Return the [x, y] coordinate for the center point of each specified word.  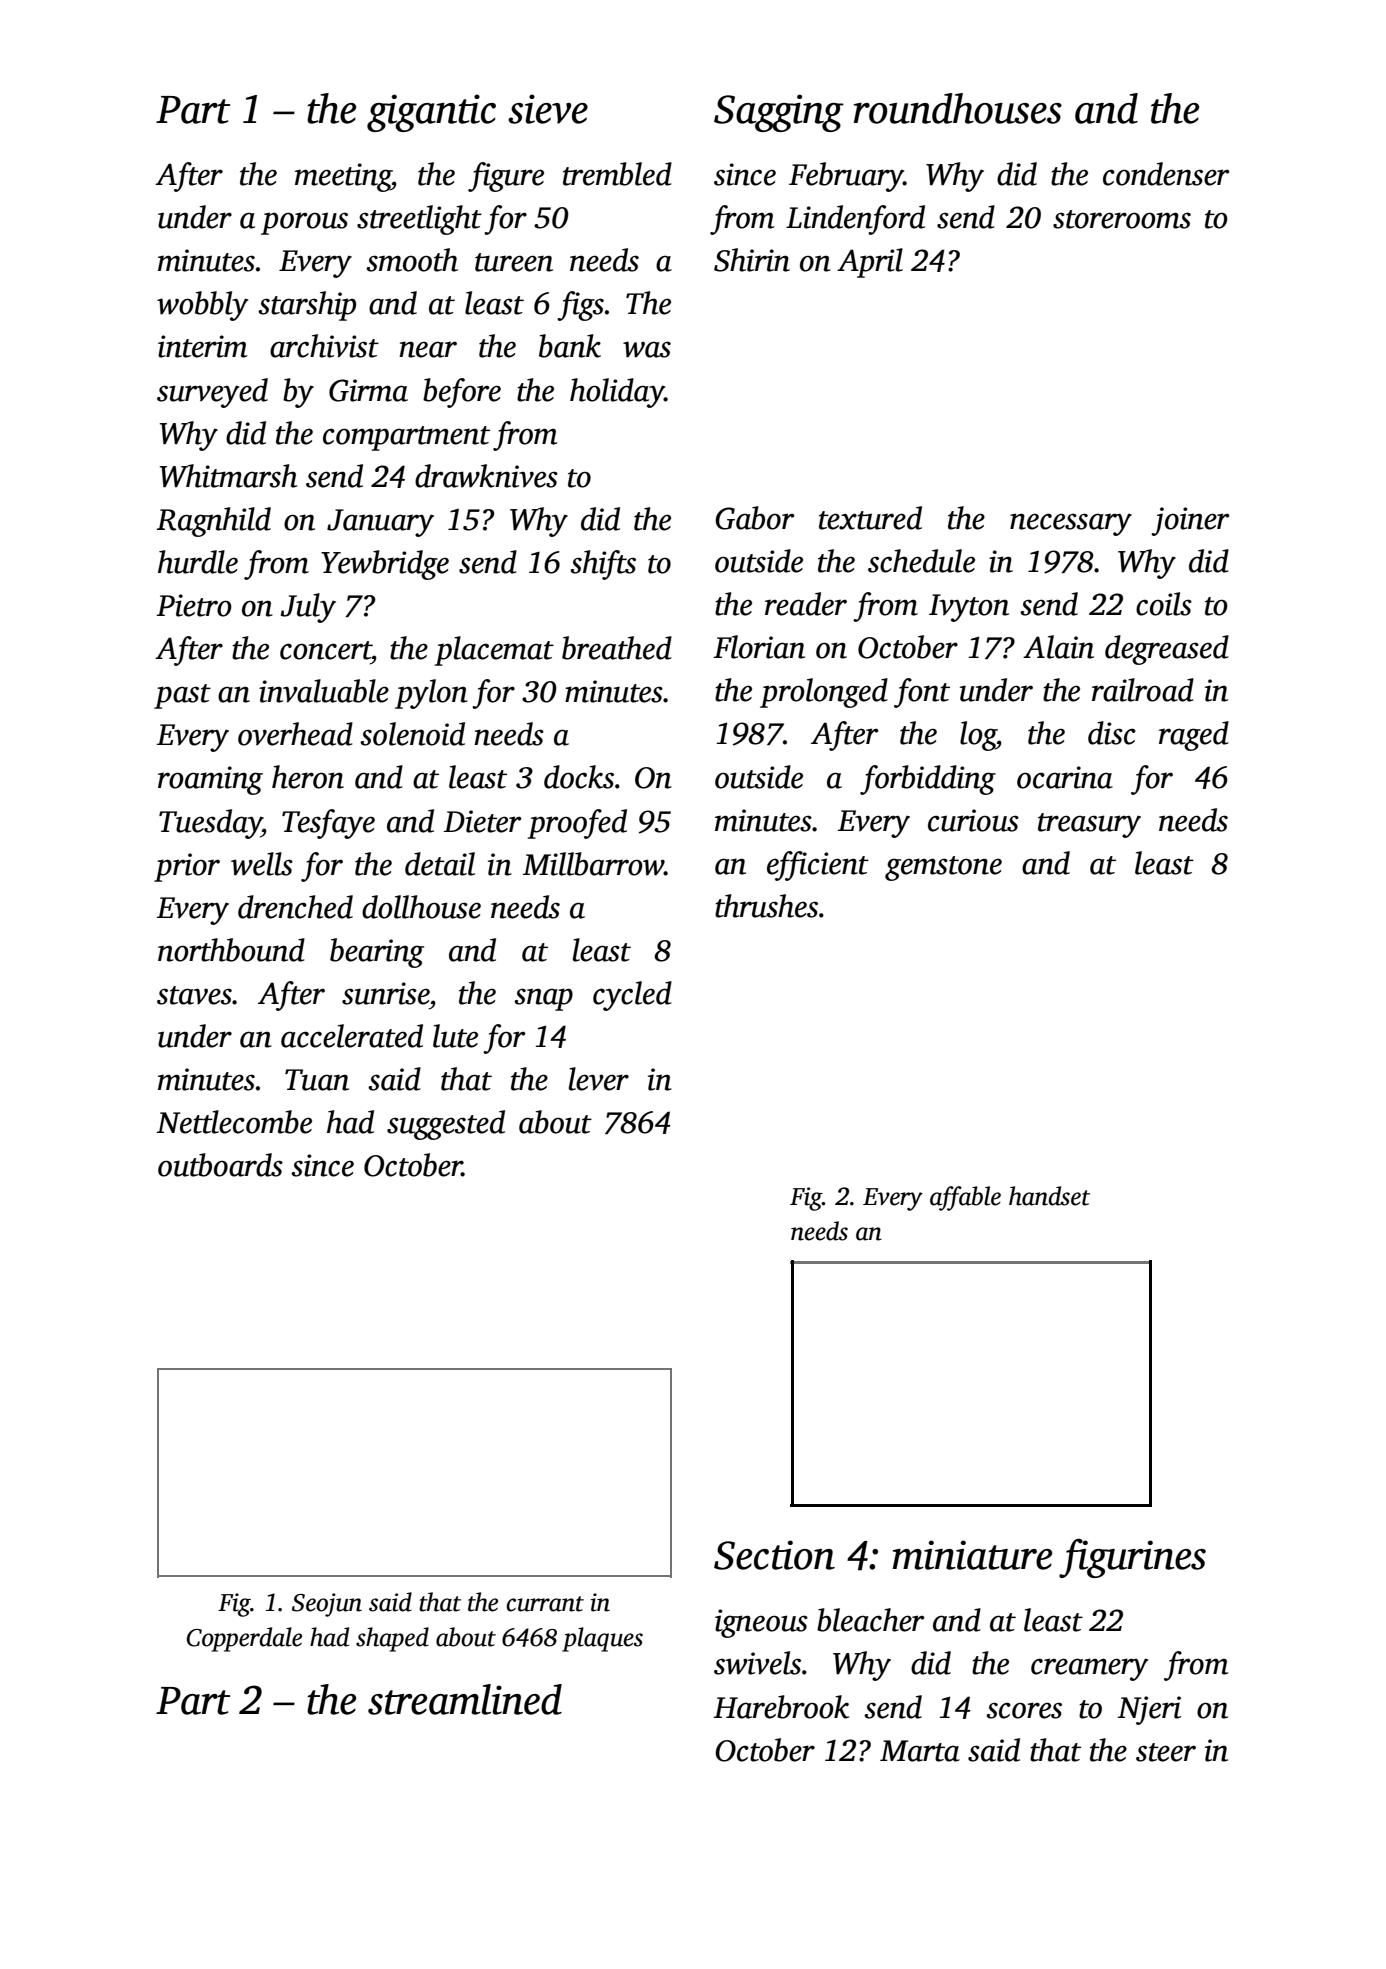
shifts [603, 565]
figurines [1132, 1558]
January [380, 523]
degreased [1167, 650]
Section [774, 1555]
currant [545, 1604]
